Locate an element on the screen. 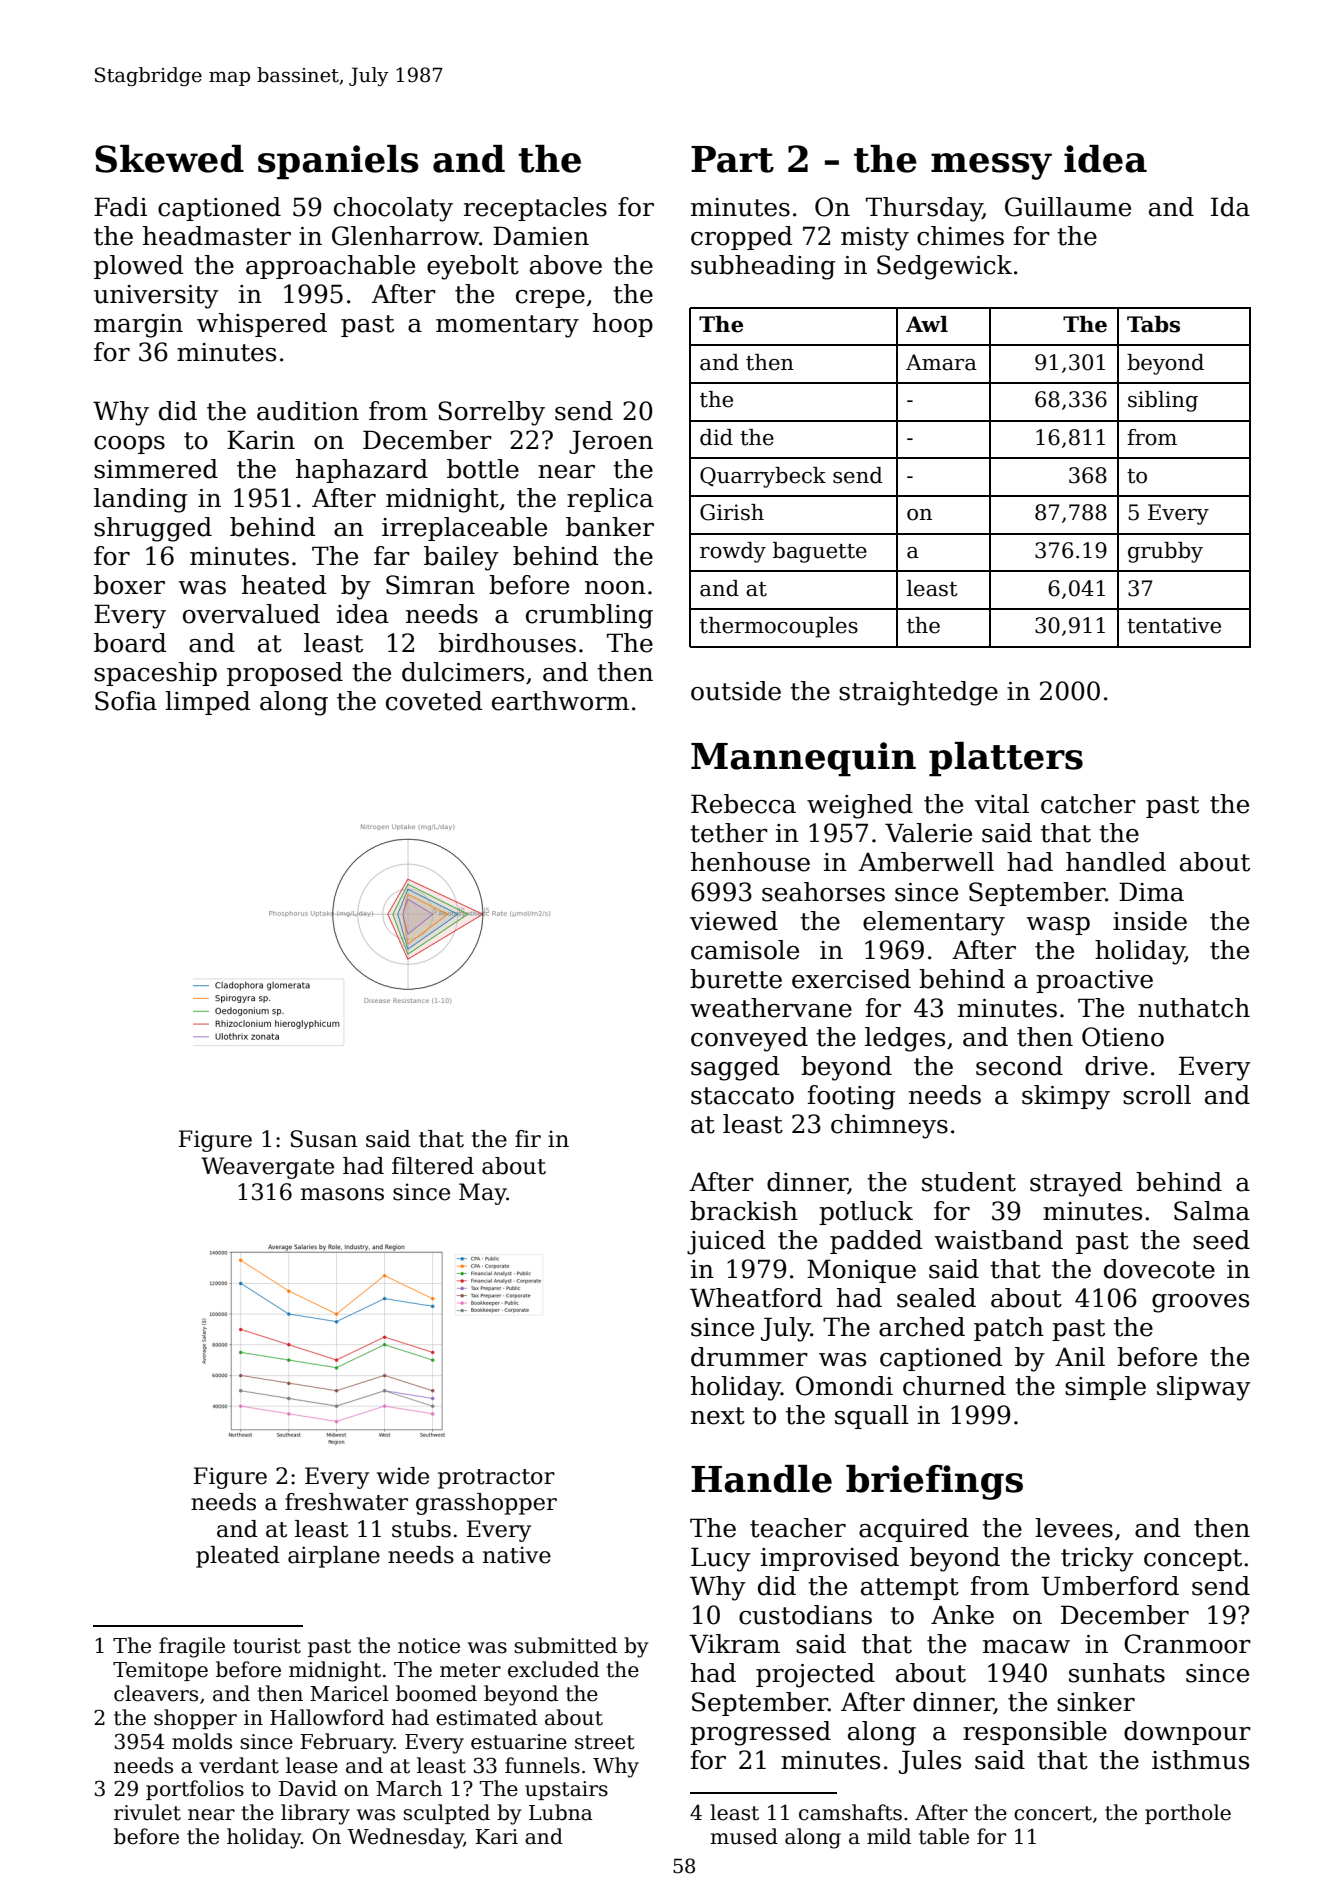 The height and width of the screenshot is (1901, 1344). Weavergate is located at coordinates (267, 1168).
